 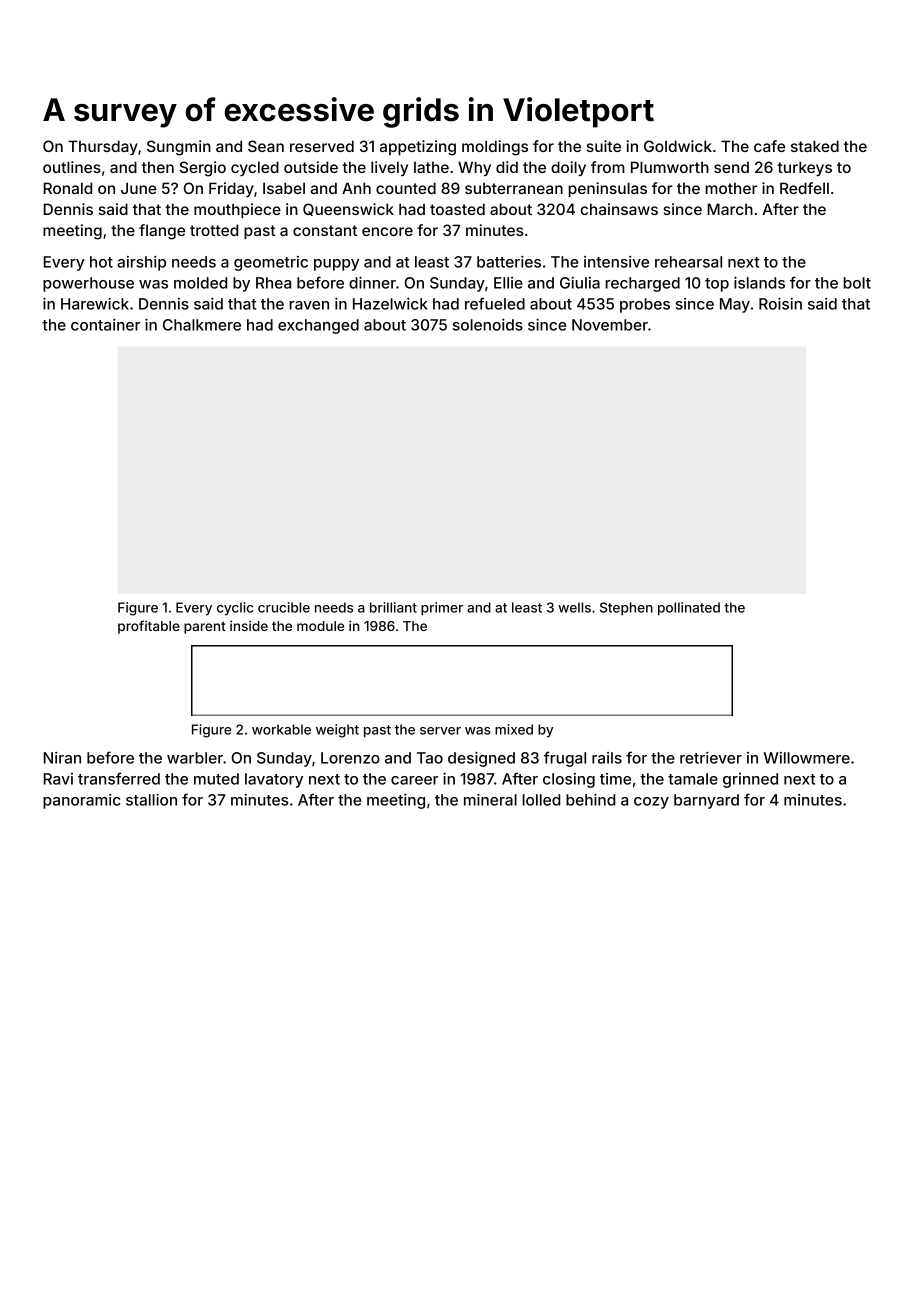 What do you see at coordinates (205, 628) in the screenshot?
I see `parent` at bounding box center [205, 628].
